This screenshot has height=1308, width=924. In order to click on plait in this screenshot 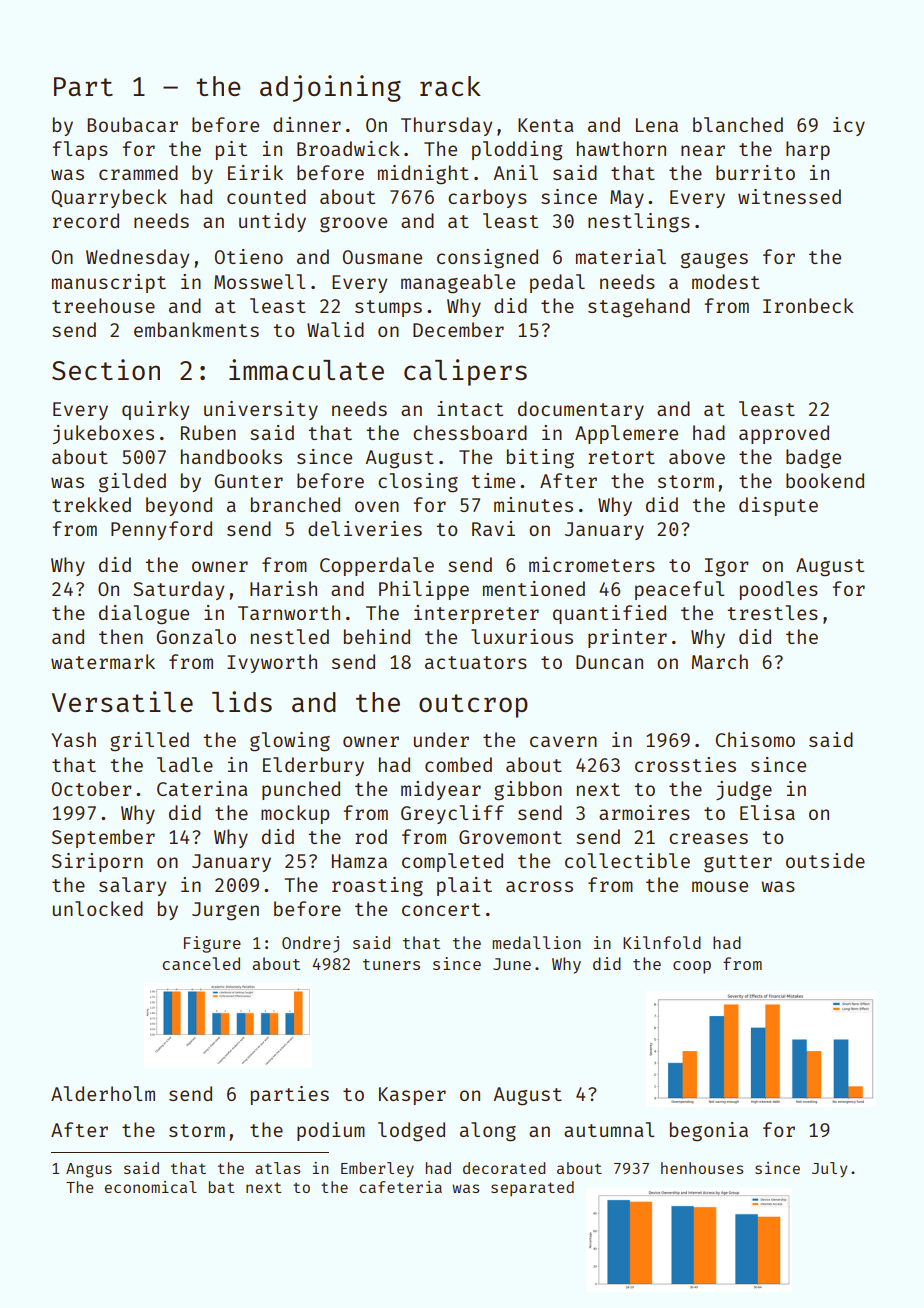, I will do `click(464, 886)`.
